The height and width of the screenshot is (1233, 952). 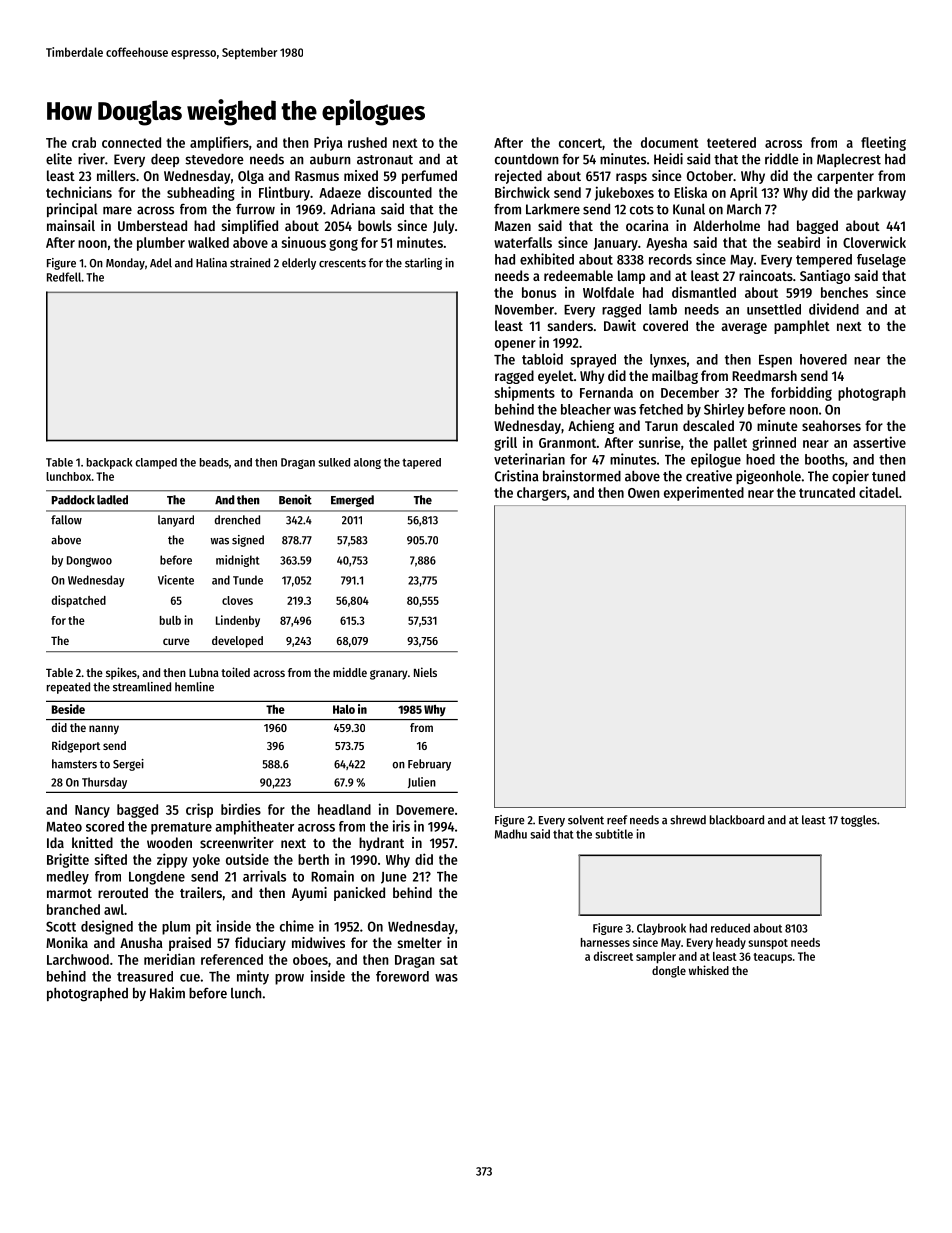 What do you see at coordinates (690, 192) in the screenshot?
I see `Eliska` at bounding box center [690, 192].
